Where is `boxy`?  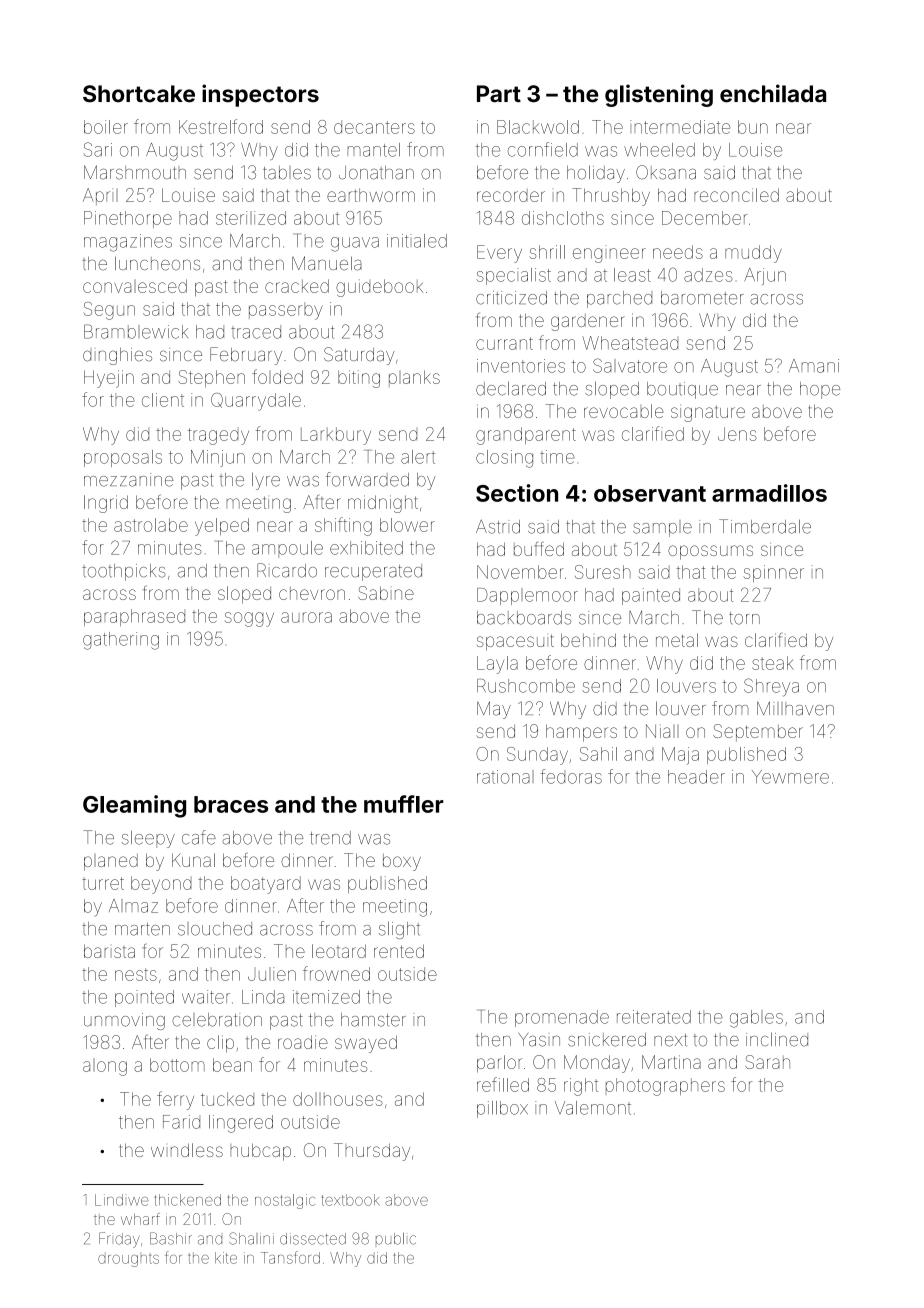 boxy is located at coordinates (402, 862).
